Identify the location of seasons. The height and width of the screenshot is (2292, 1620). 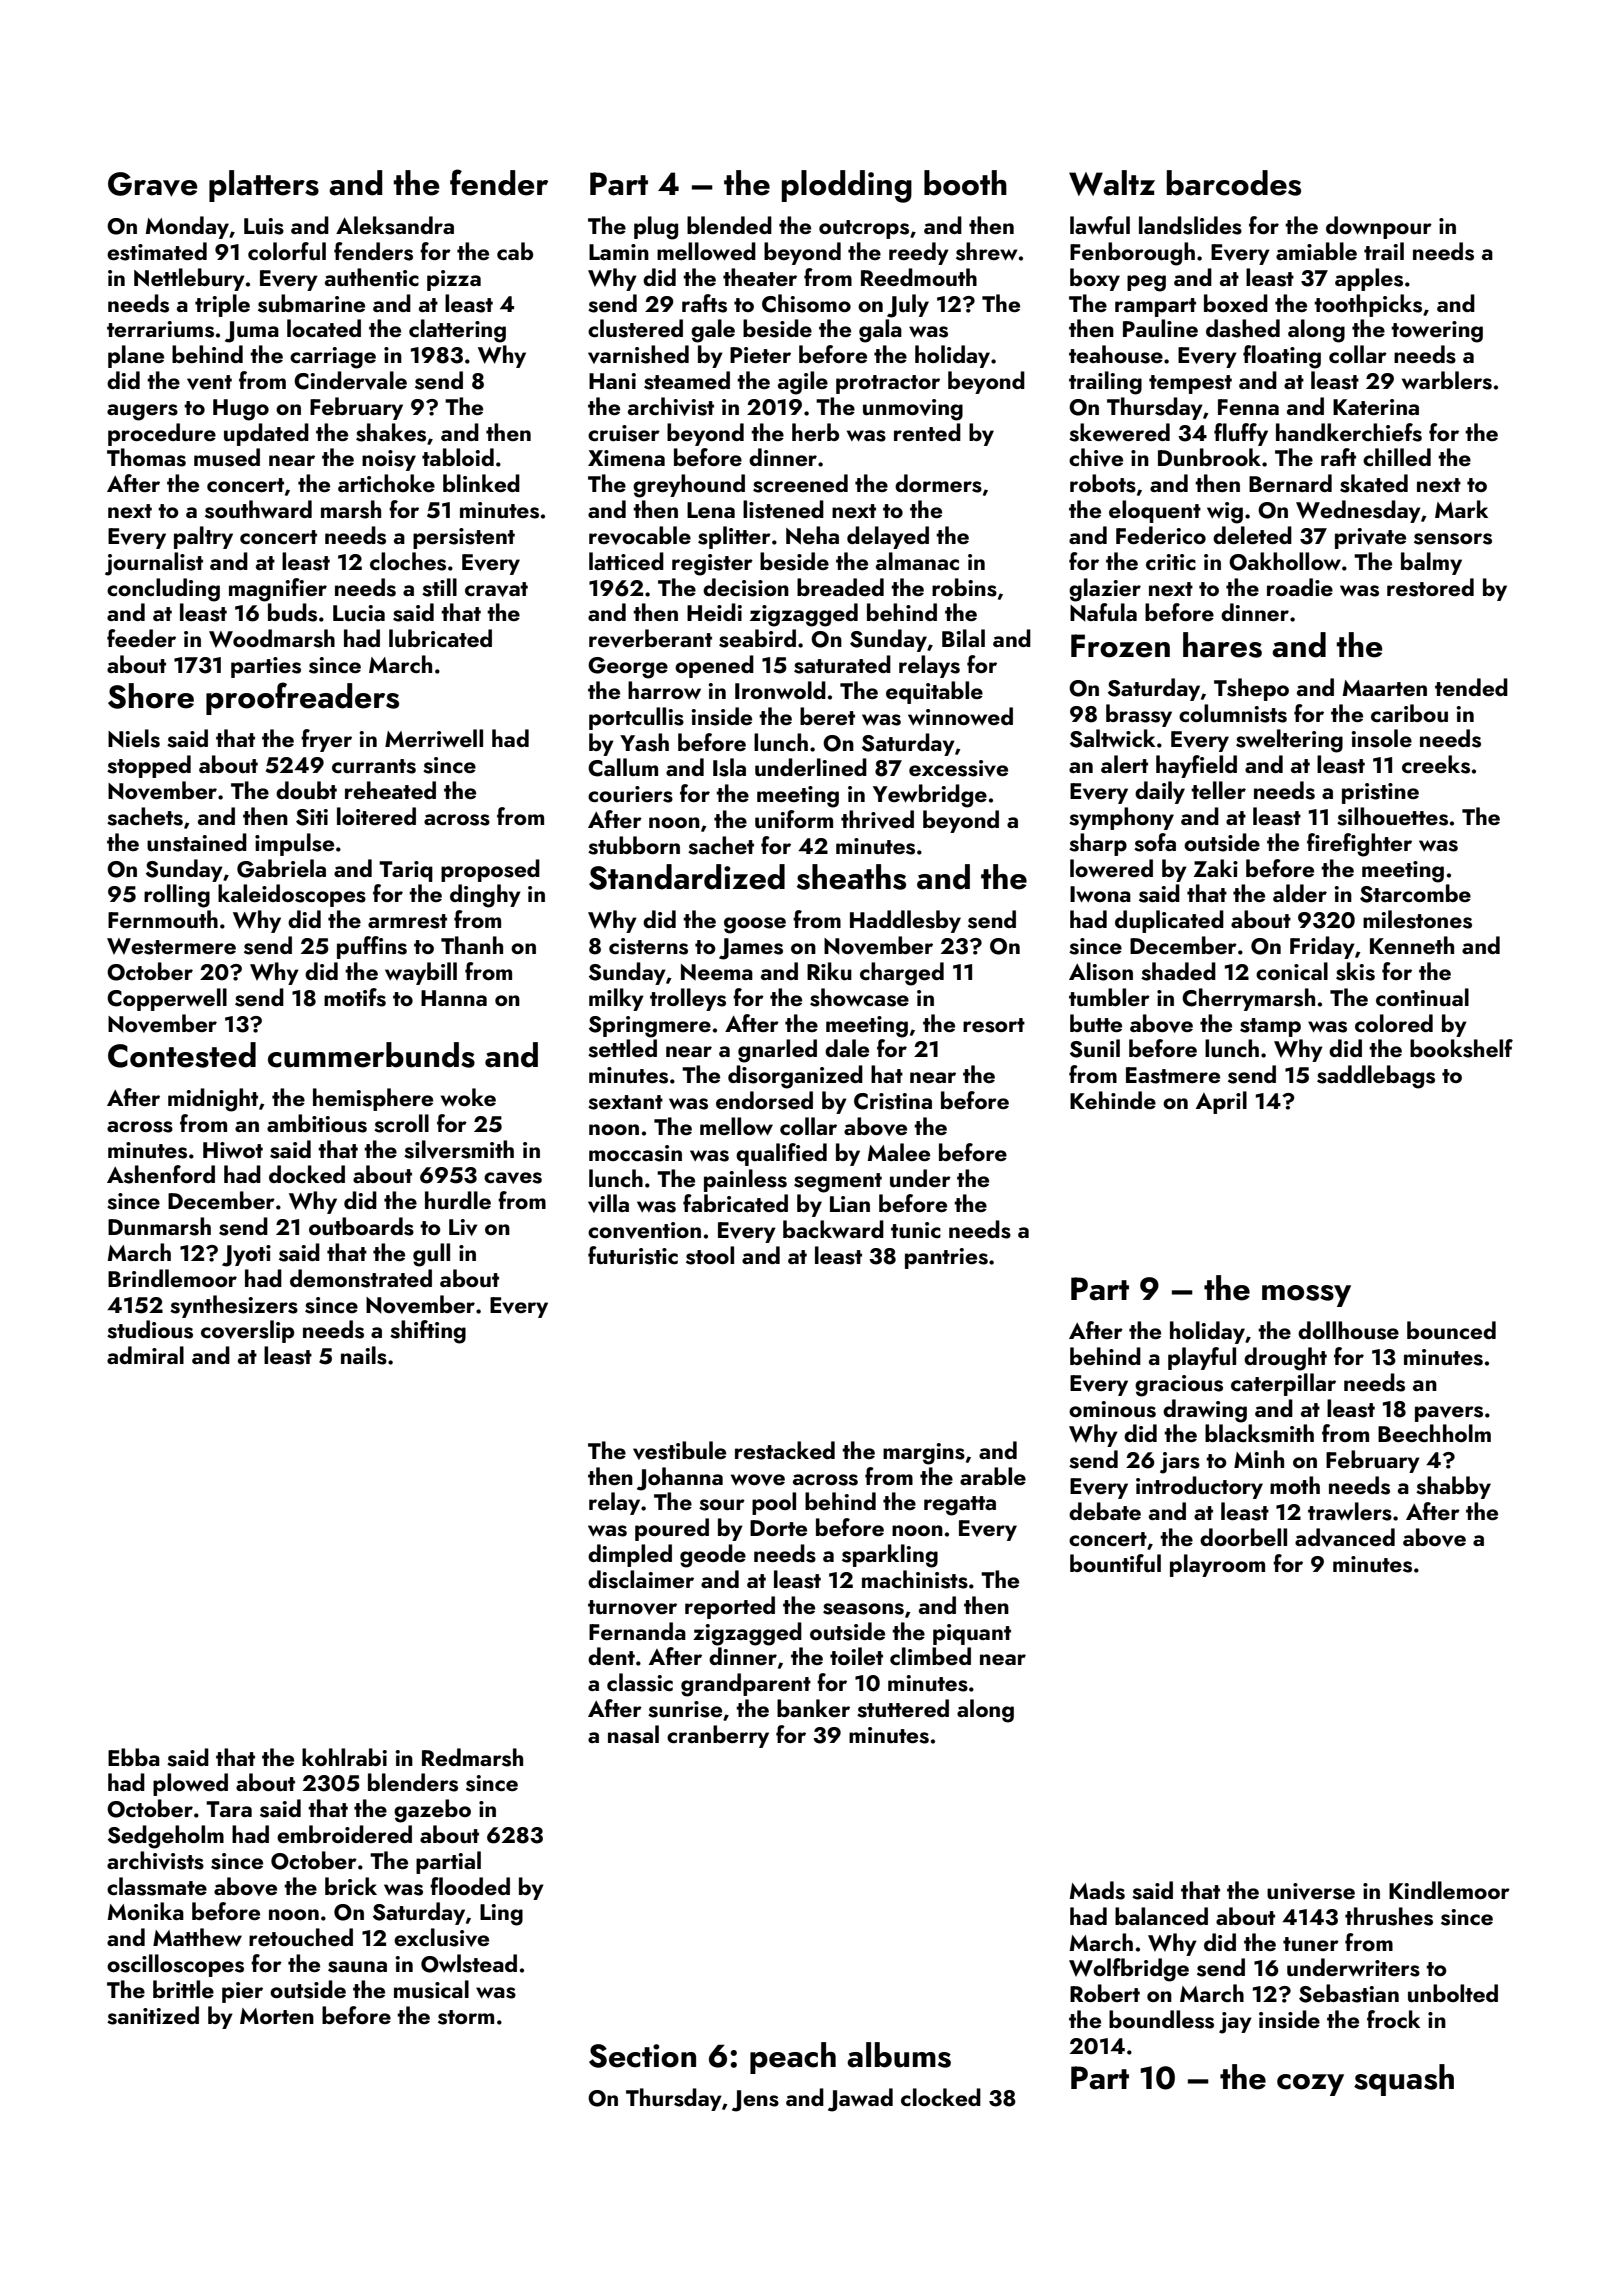
(863, 1609).
